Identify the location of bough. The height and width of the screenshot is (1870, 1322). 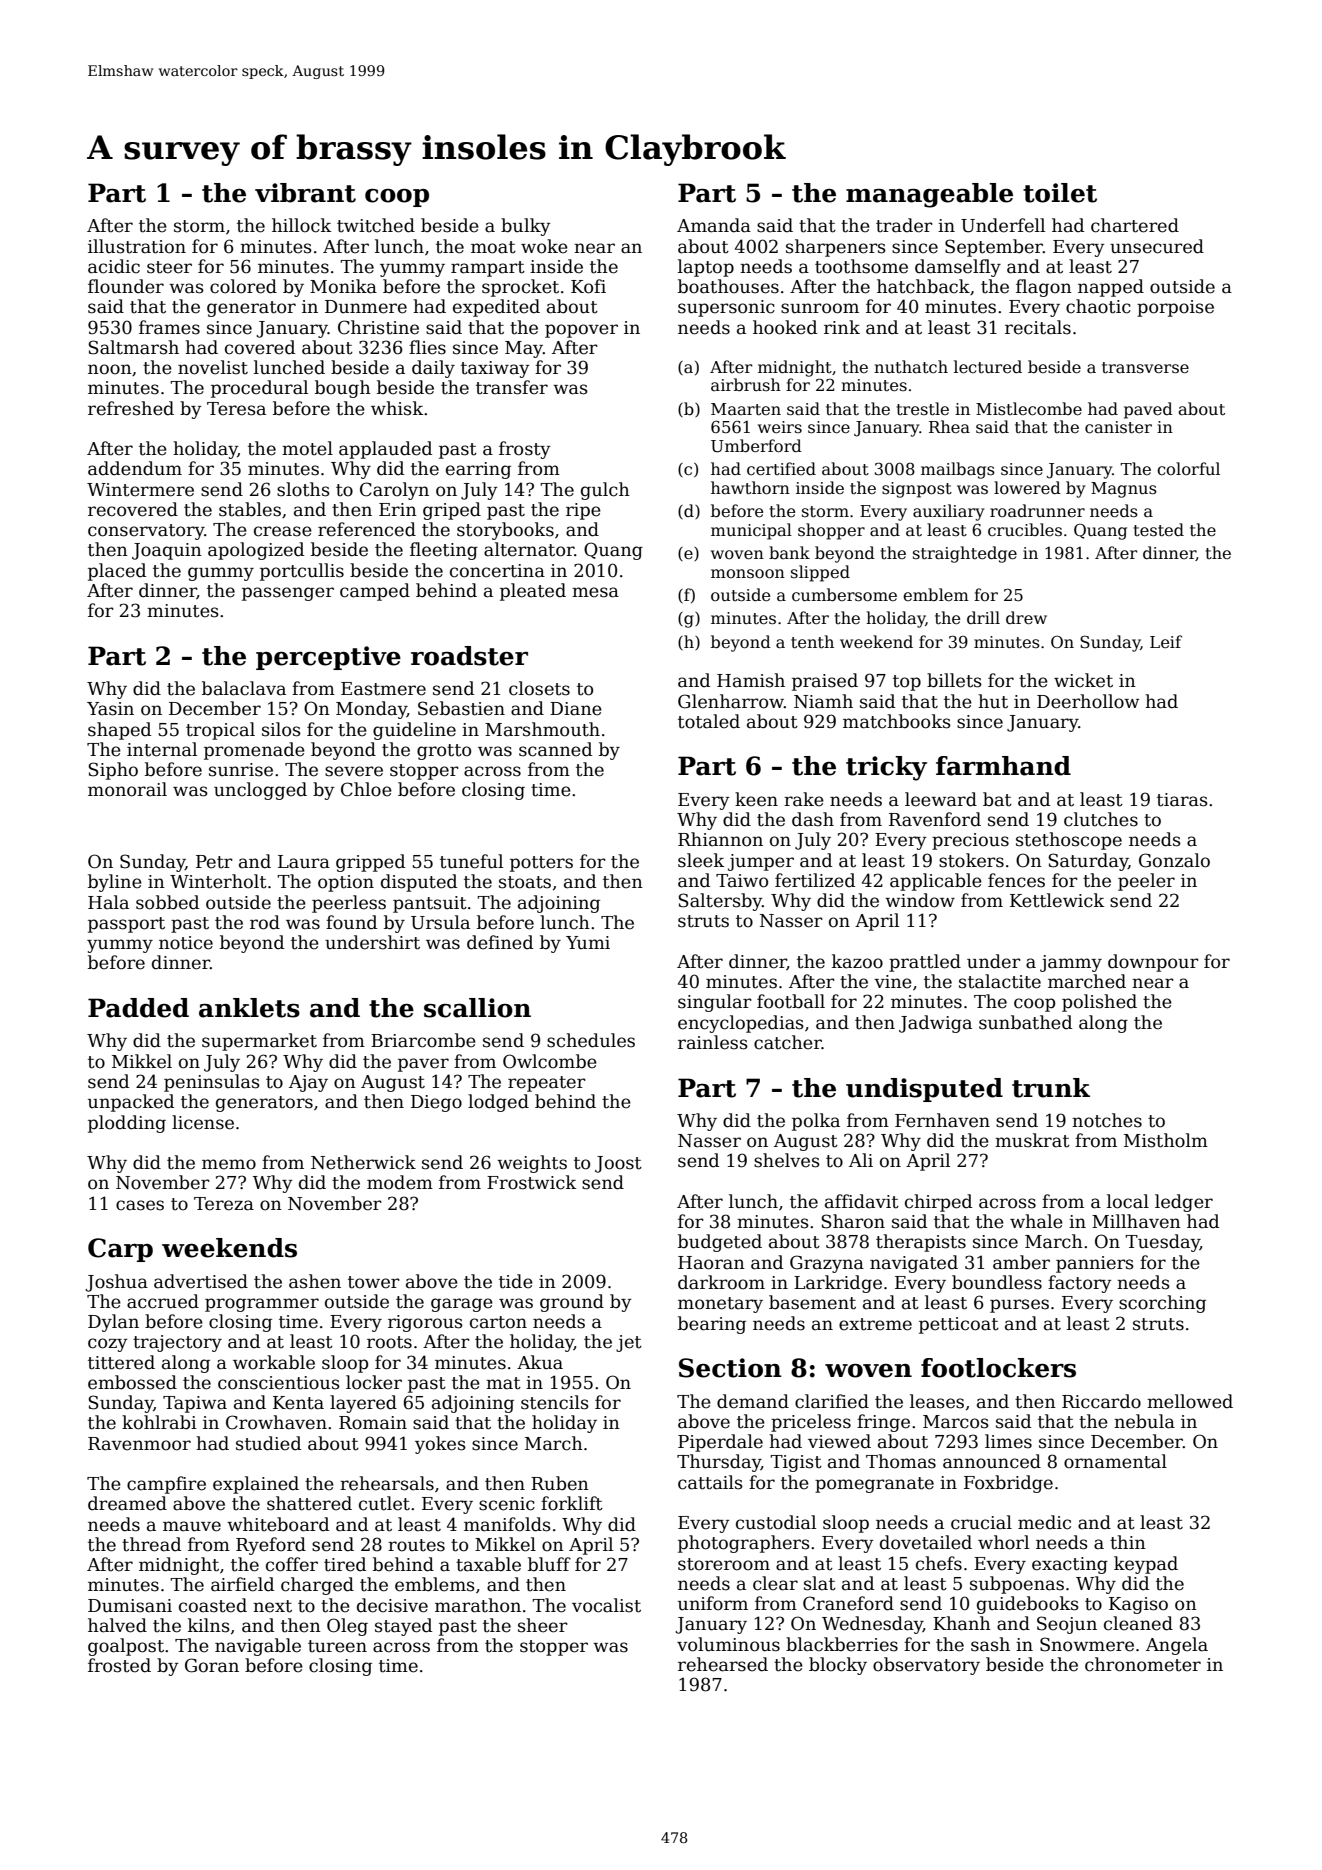
(343, 389).
